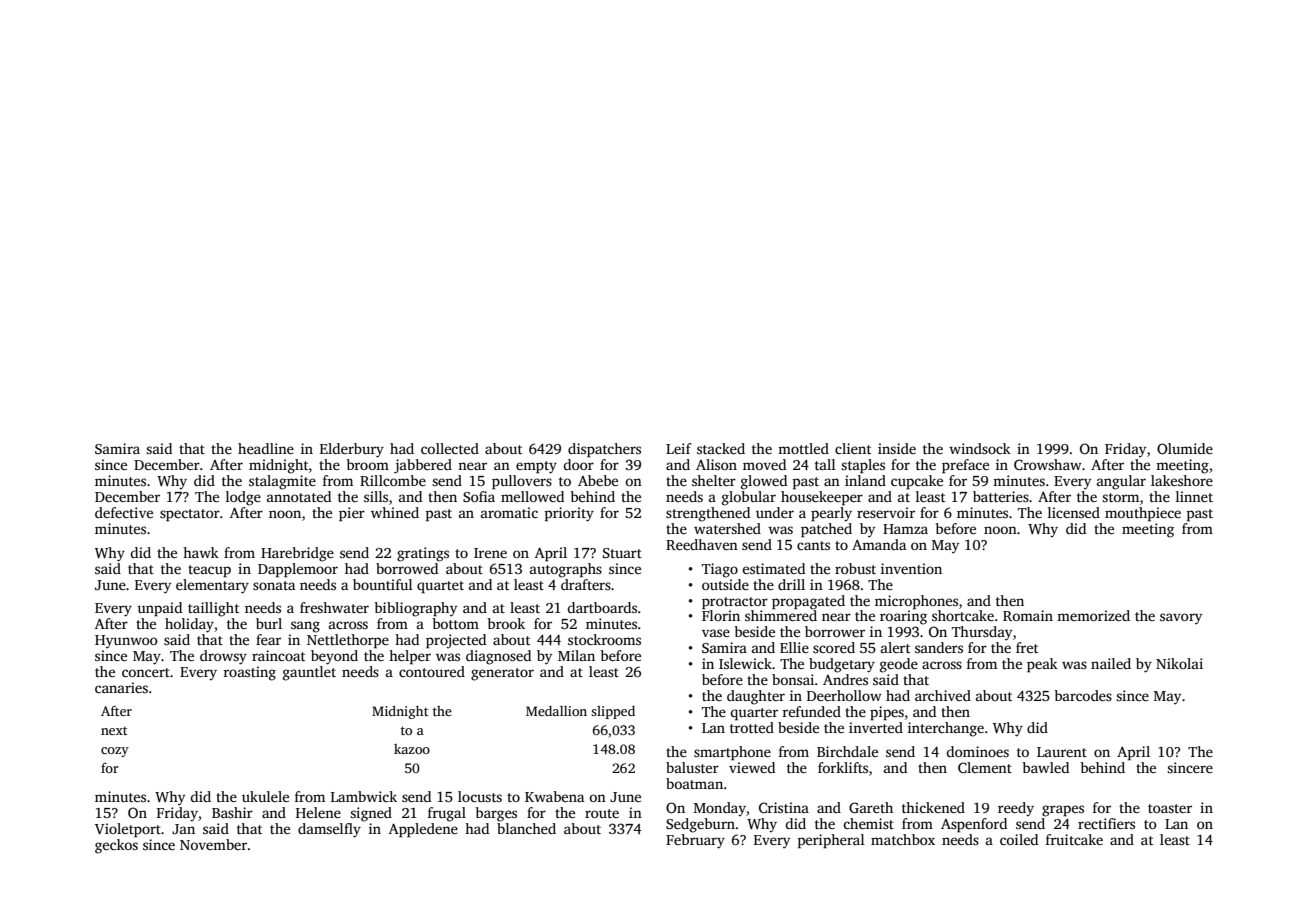 The width and height of the image is (1308, 924). What do you see at coordinates (116, 846) in the image?
I see `geckos` at bounding box center [116, 846].
